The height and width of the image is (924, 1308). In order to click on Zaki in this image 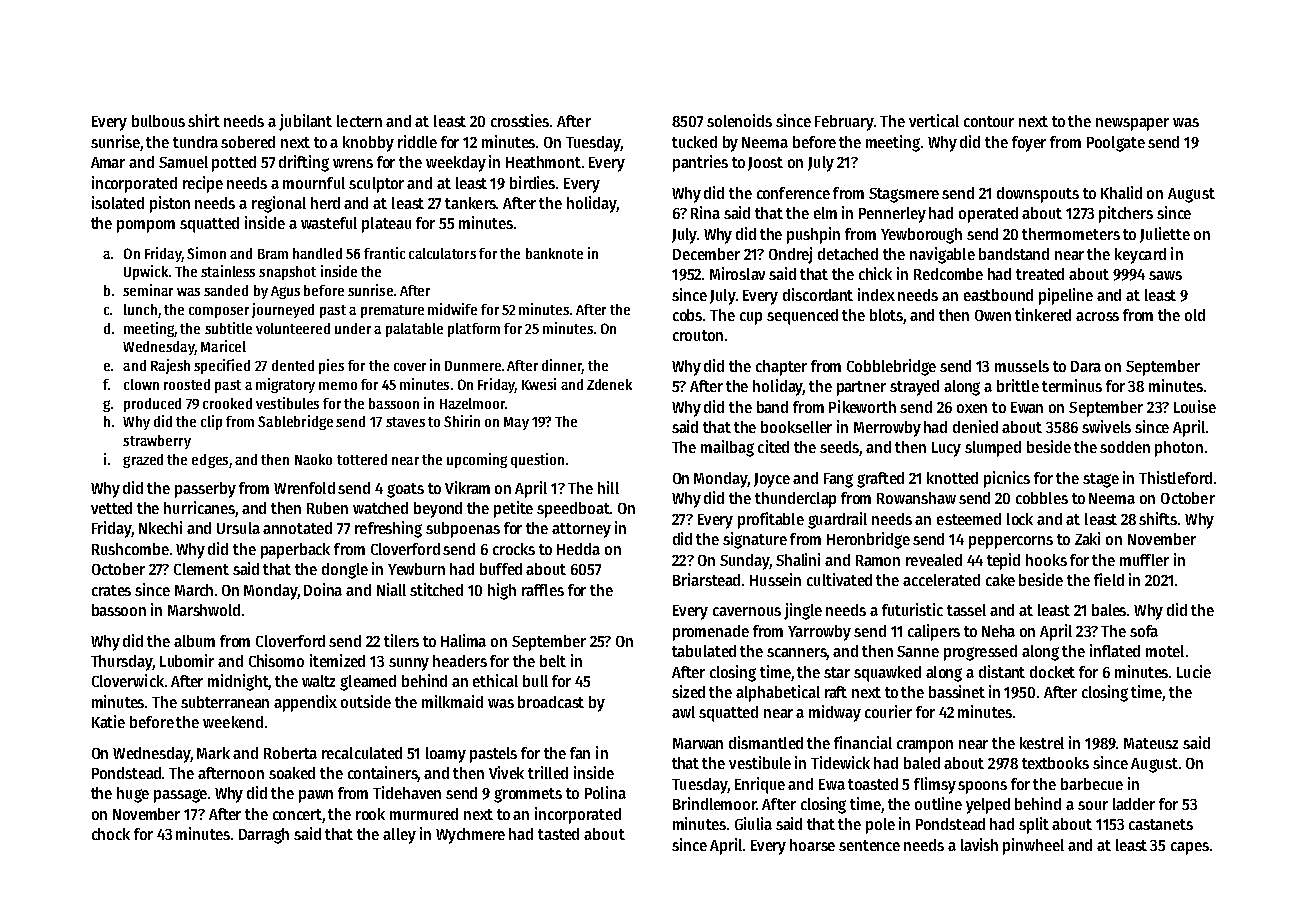, I will do `click(1087, 538)`.
